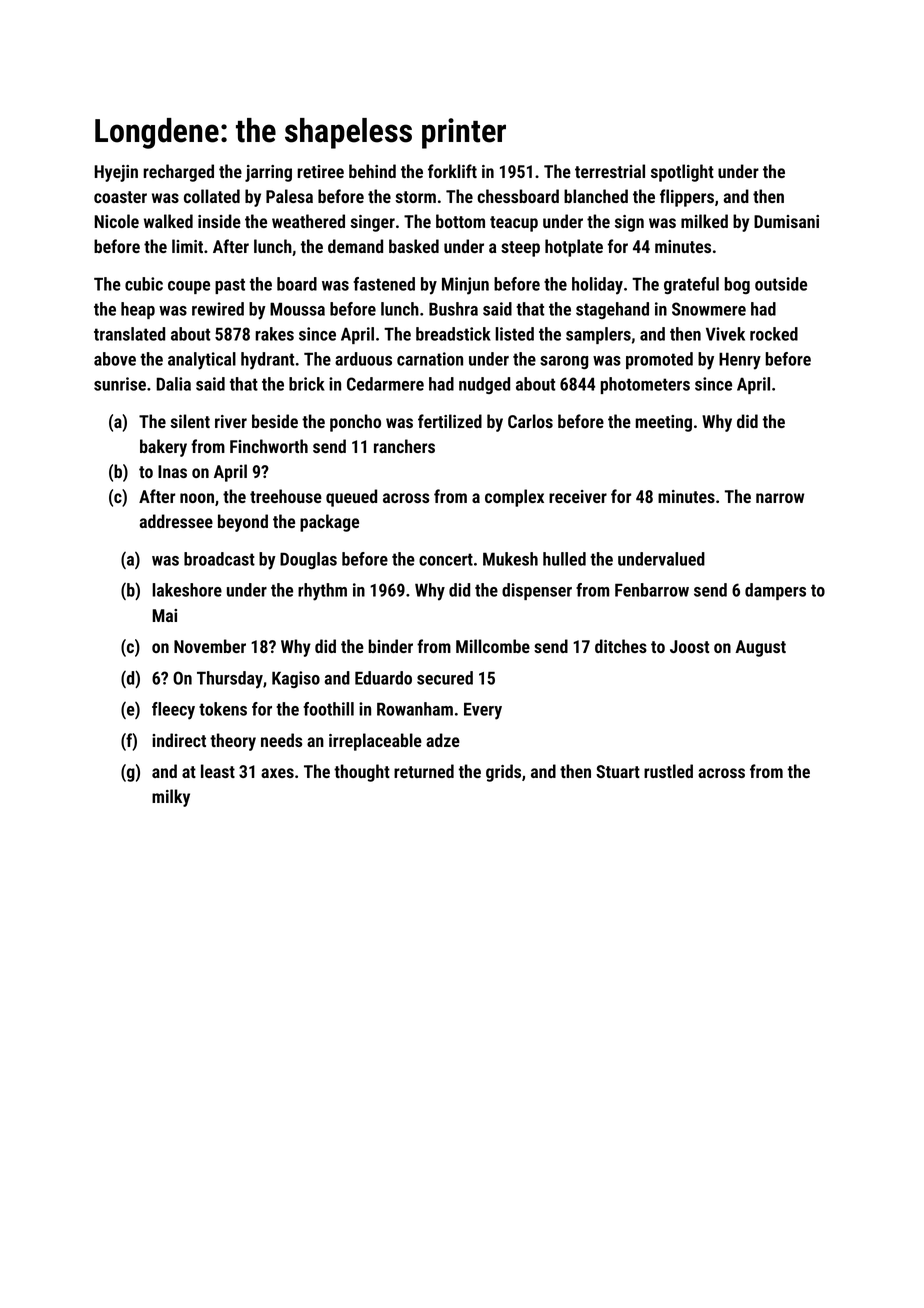  I want to click on dampers, so click(775, 591).
